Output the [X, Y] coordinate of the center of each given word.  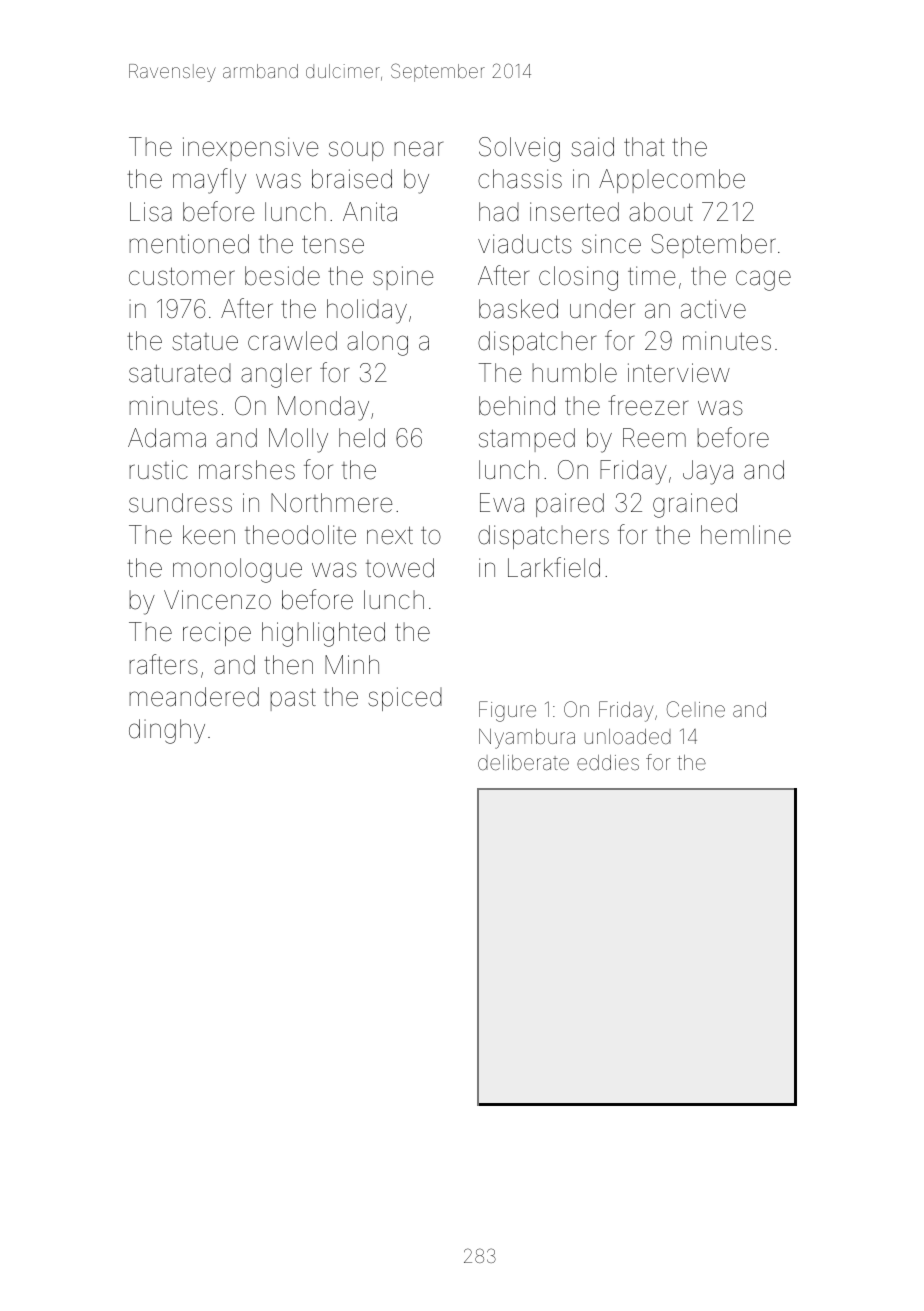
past [293, 699]
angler [276, 375]
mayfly [209, 181]
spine [403, 278]
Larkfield [554, 567]
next [390, 535]
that [644, 147]
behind [517, 406]
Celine [696, 709]
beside [282, 276]
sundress [180, 503]
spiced [405, 699]
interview [679, 373]
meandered [194, 697]
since [611, 244]
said [592, 147]
